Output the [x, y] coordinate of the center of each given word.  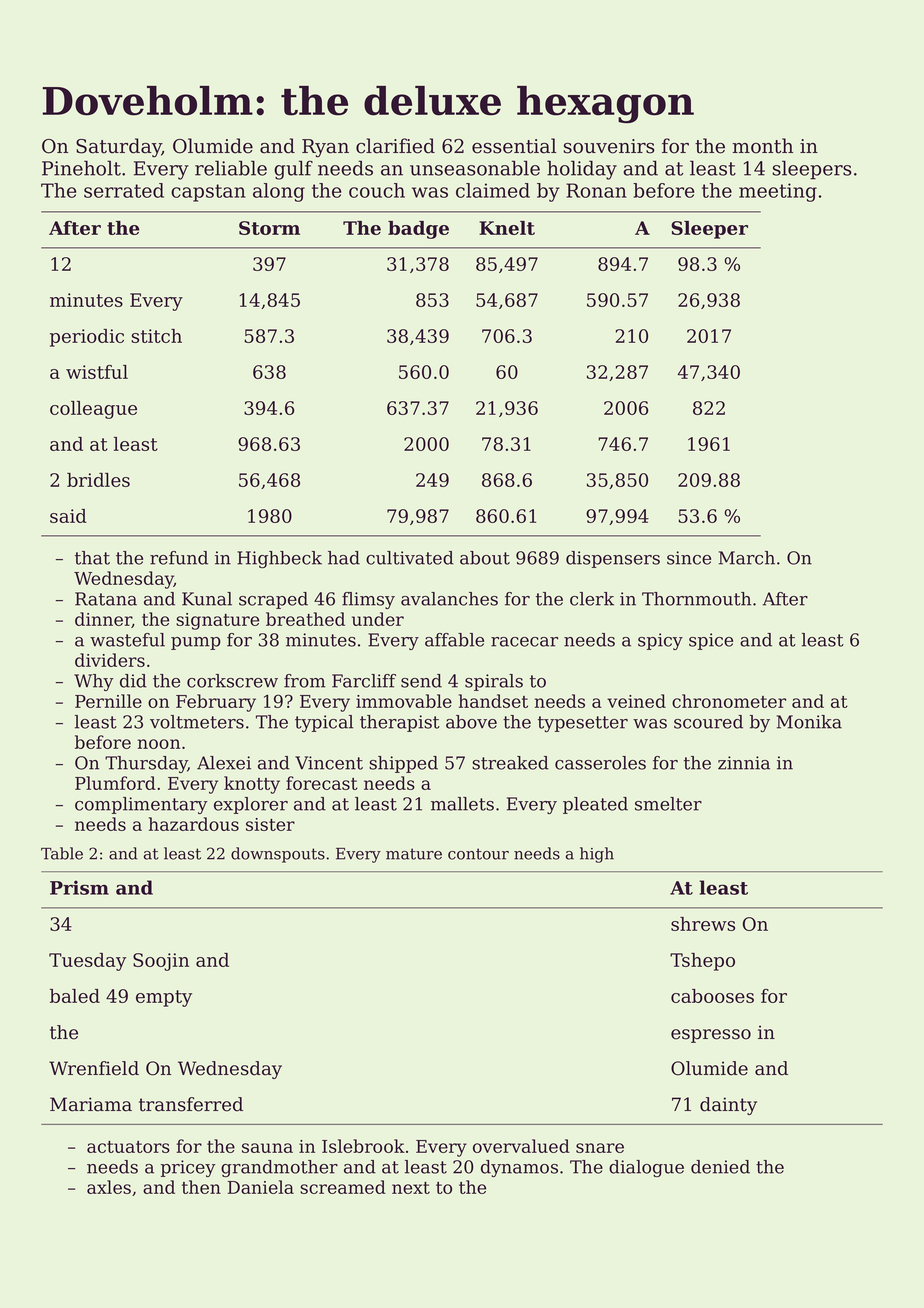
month [762, 146]
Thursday [146, 764]
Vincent [329, 763]
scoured [708, 722]
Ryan [325, 148]
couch [377, 190]
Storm [269, 228]
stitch [156, 336]
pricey [188, 1168]
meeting [778, 192]
